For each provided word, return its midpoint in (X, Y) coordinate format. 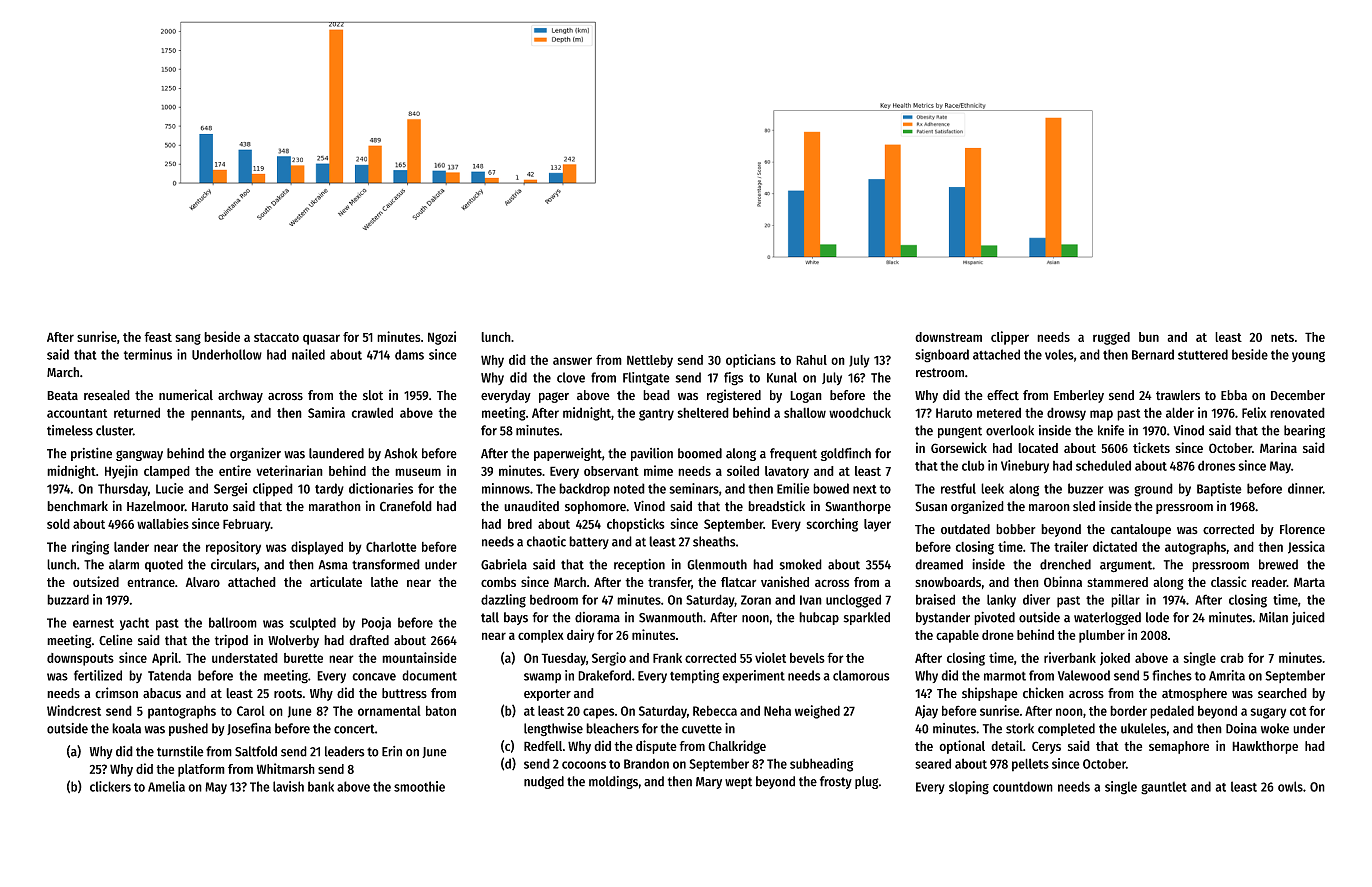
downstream (948, 337)
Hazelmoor (156, 506)
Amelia (166, 786)
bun (1149, 337)
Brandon (646, 763)
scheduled (1103, 465)
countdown (1023, 786)
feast (158, 337)
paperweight (568, 454)
